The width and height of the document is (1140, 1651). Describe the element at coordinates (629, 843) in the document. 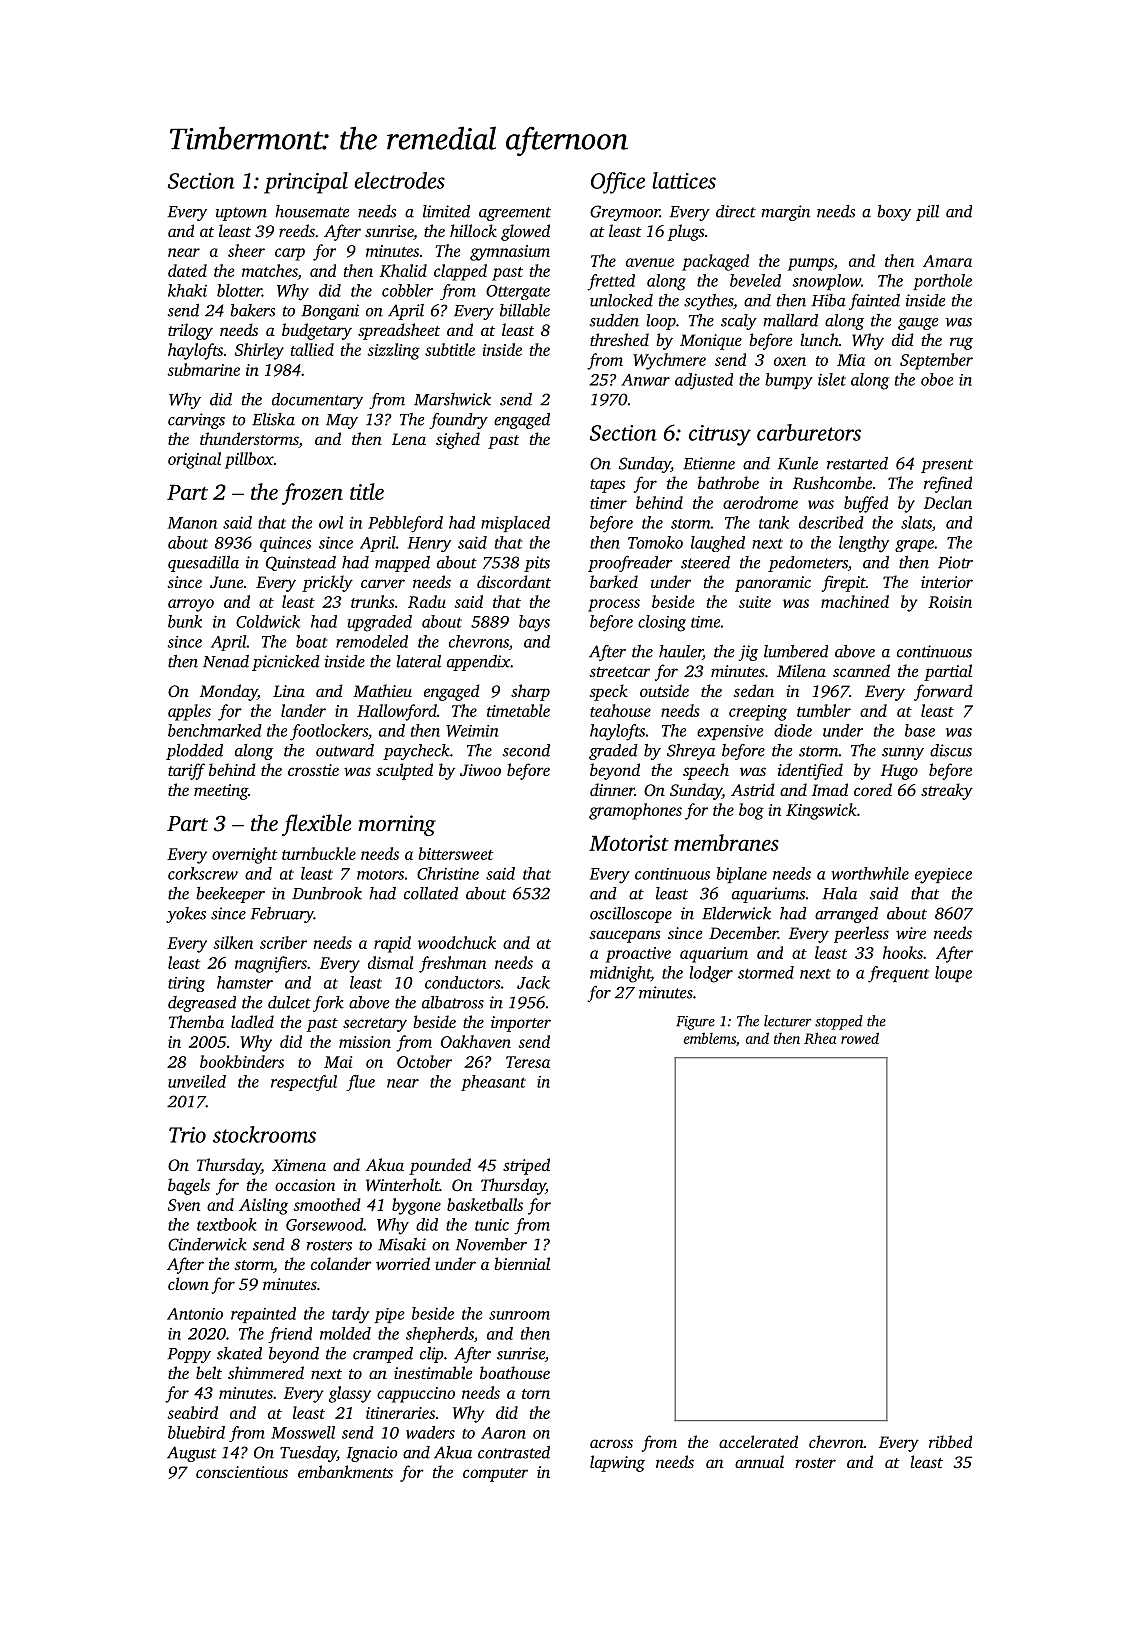

I see `Motorist` at that location.
